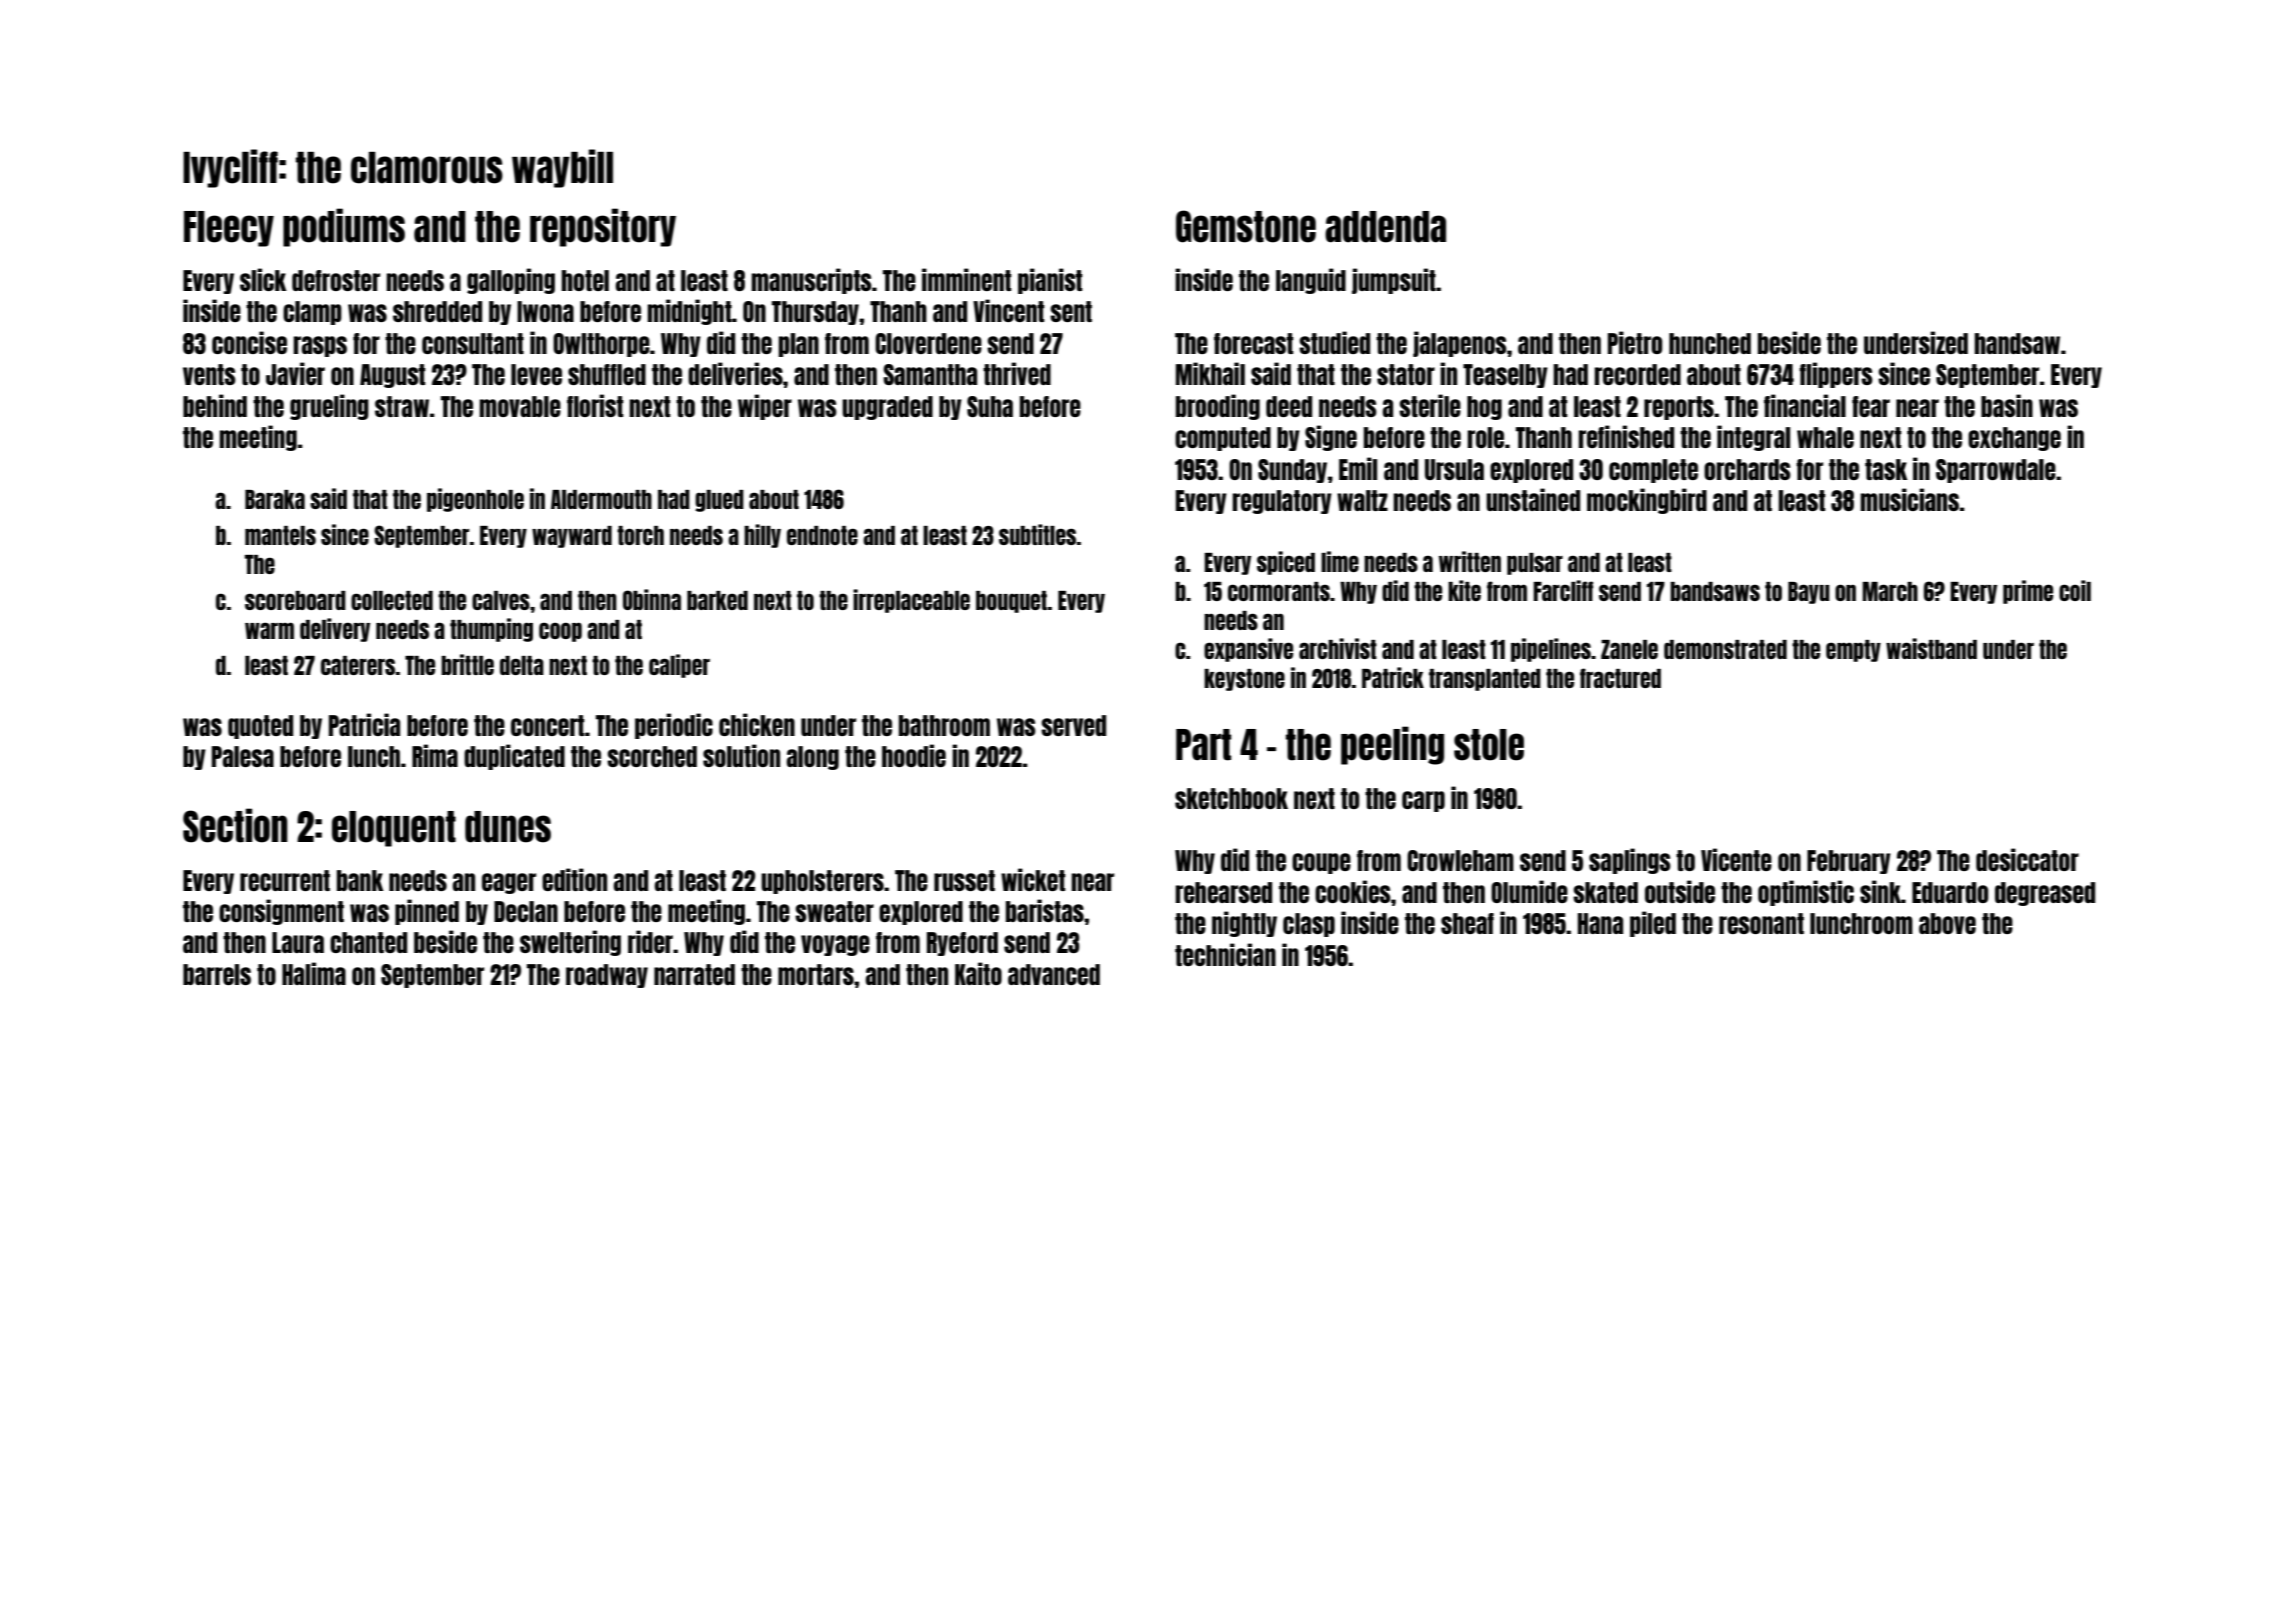  Describe the element at coordinates (1385, 227) in the image. I see `addenda` at that location.
